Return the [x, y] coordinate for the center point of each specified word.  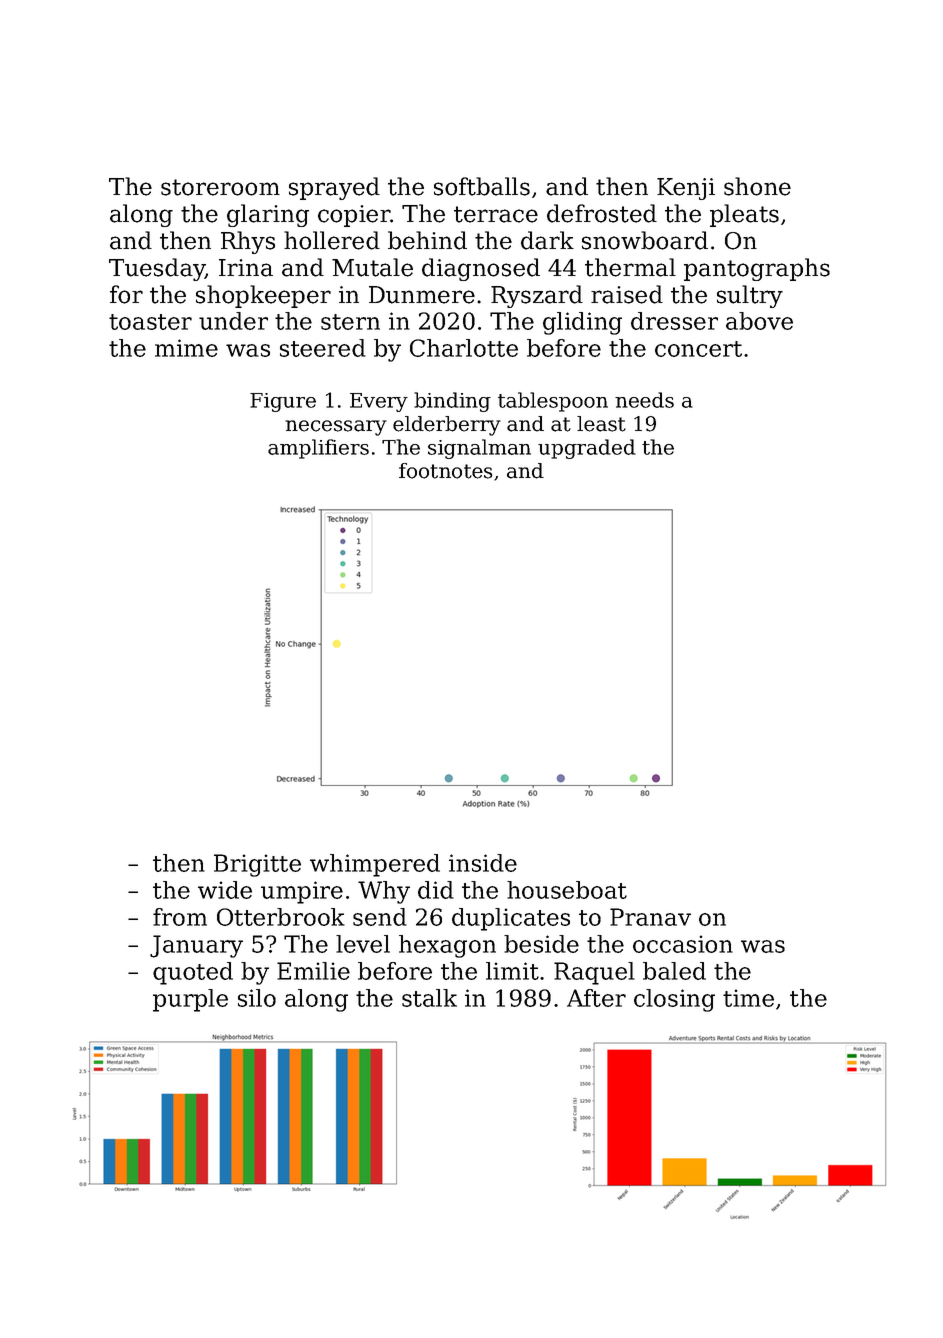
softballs [482, 186]
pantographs [757, 269]
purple [190, 1000]
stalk [429, 998]
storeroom [220, 187]
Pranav [650, 917]
